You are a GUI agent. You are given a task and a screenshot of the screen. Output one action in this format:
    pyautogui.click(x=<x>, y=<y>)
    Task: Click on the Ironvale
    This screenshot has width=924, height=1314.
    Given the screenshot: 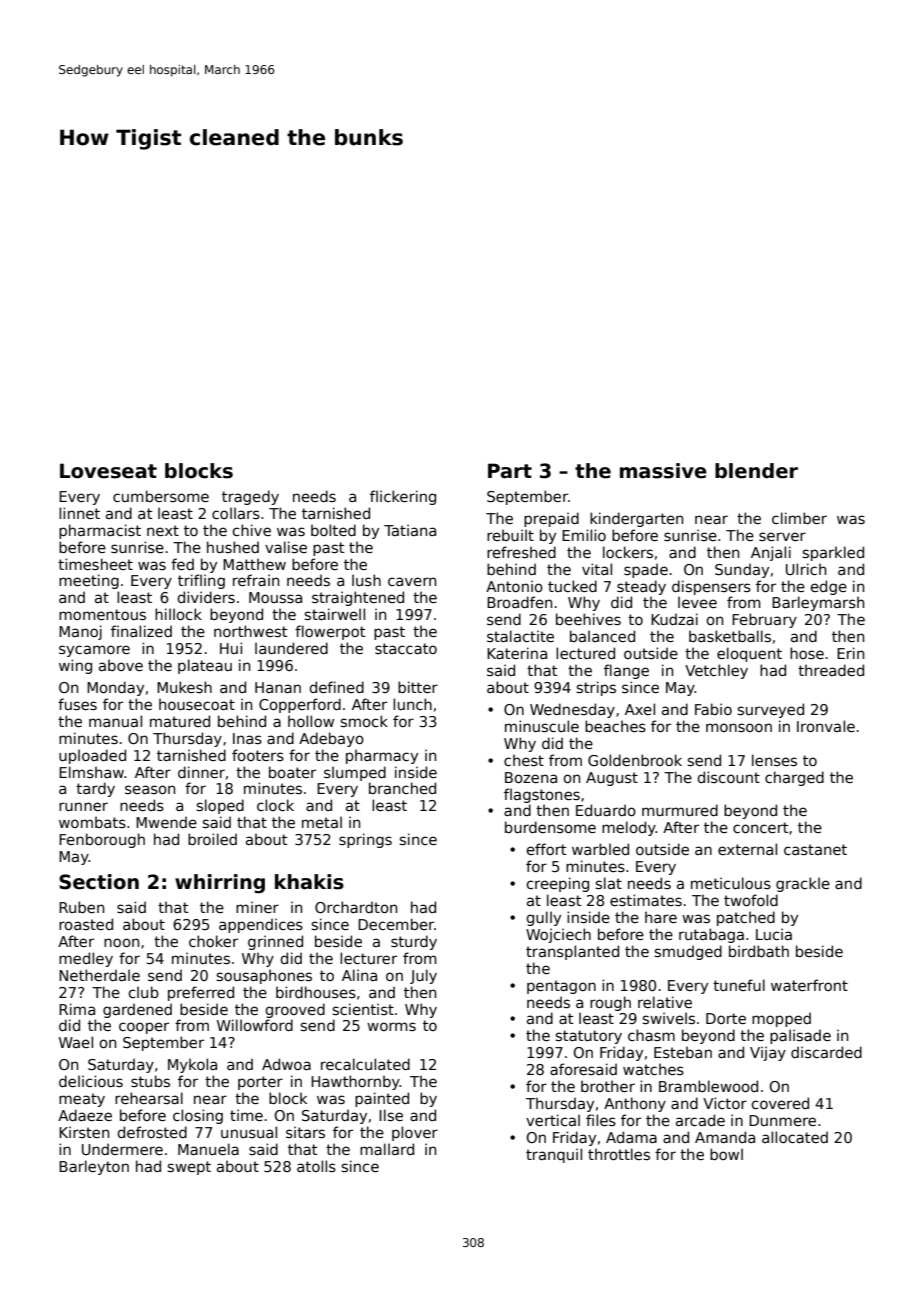 What is the action you would take?
    pyautogui.click(x=826, y=726)
